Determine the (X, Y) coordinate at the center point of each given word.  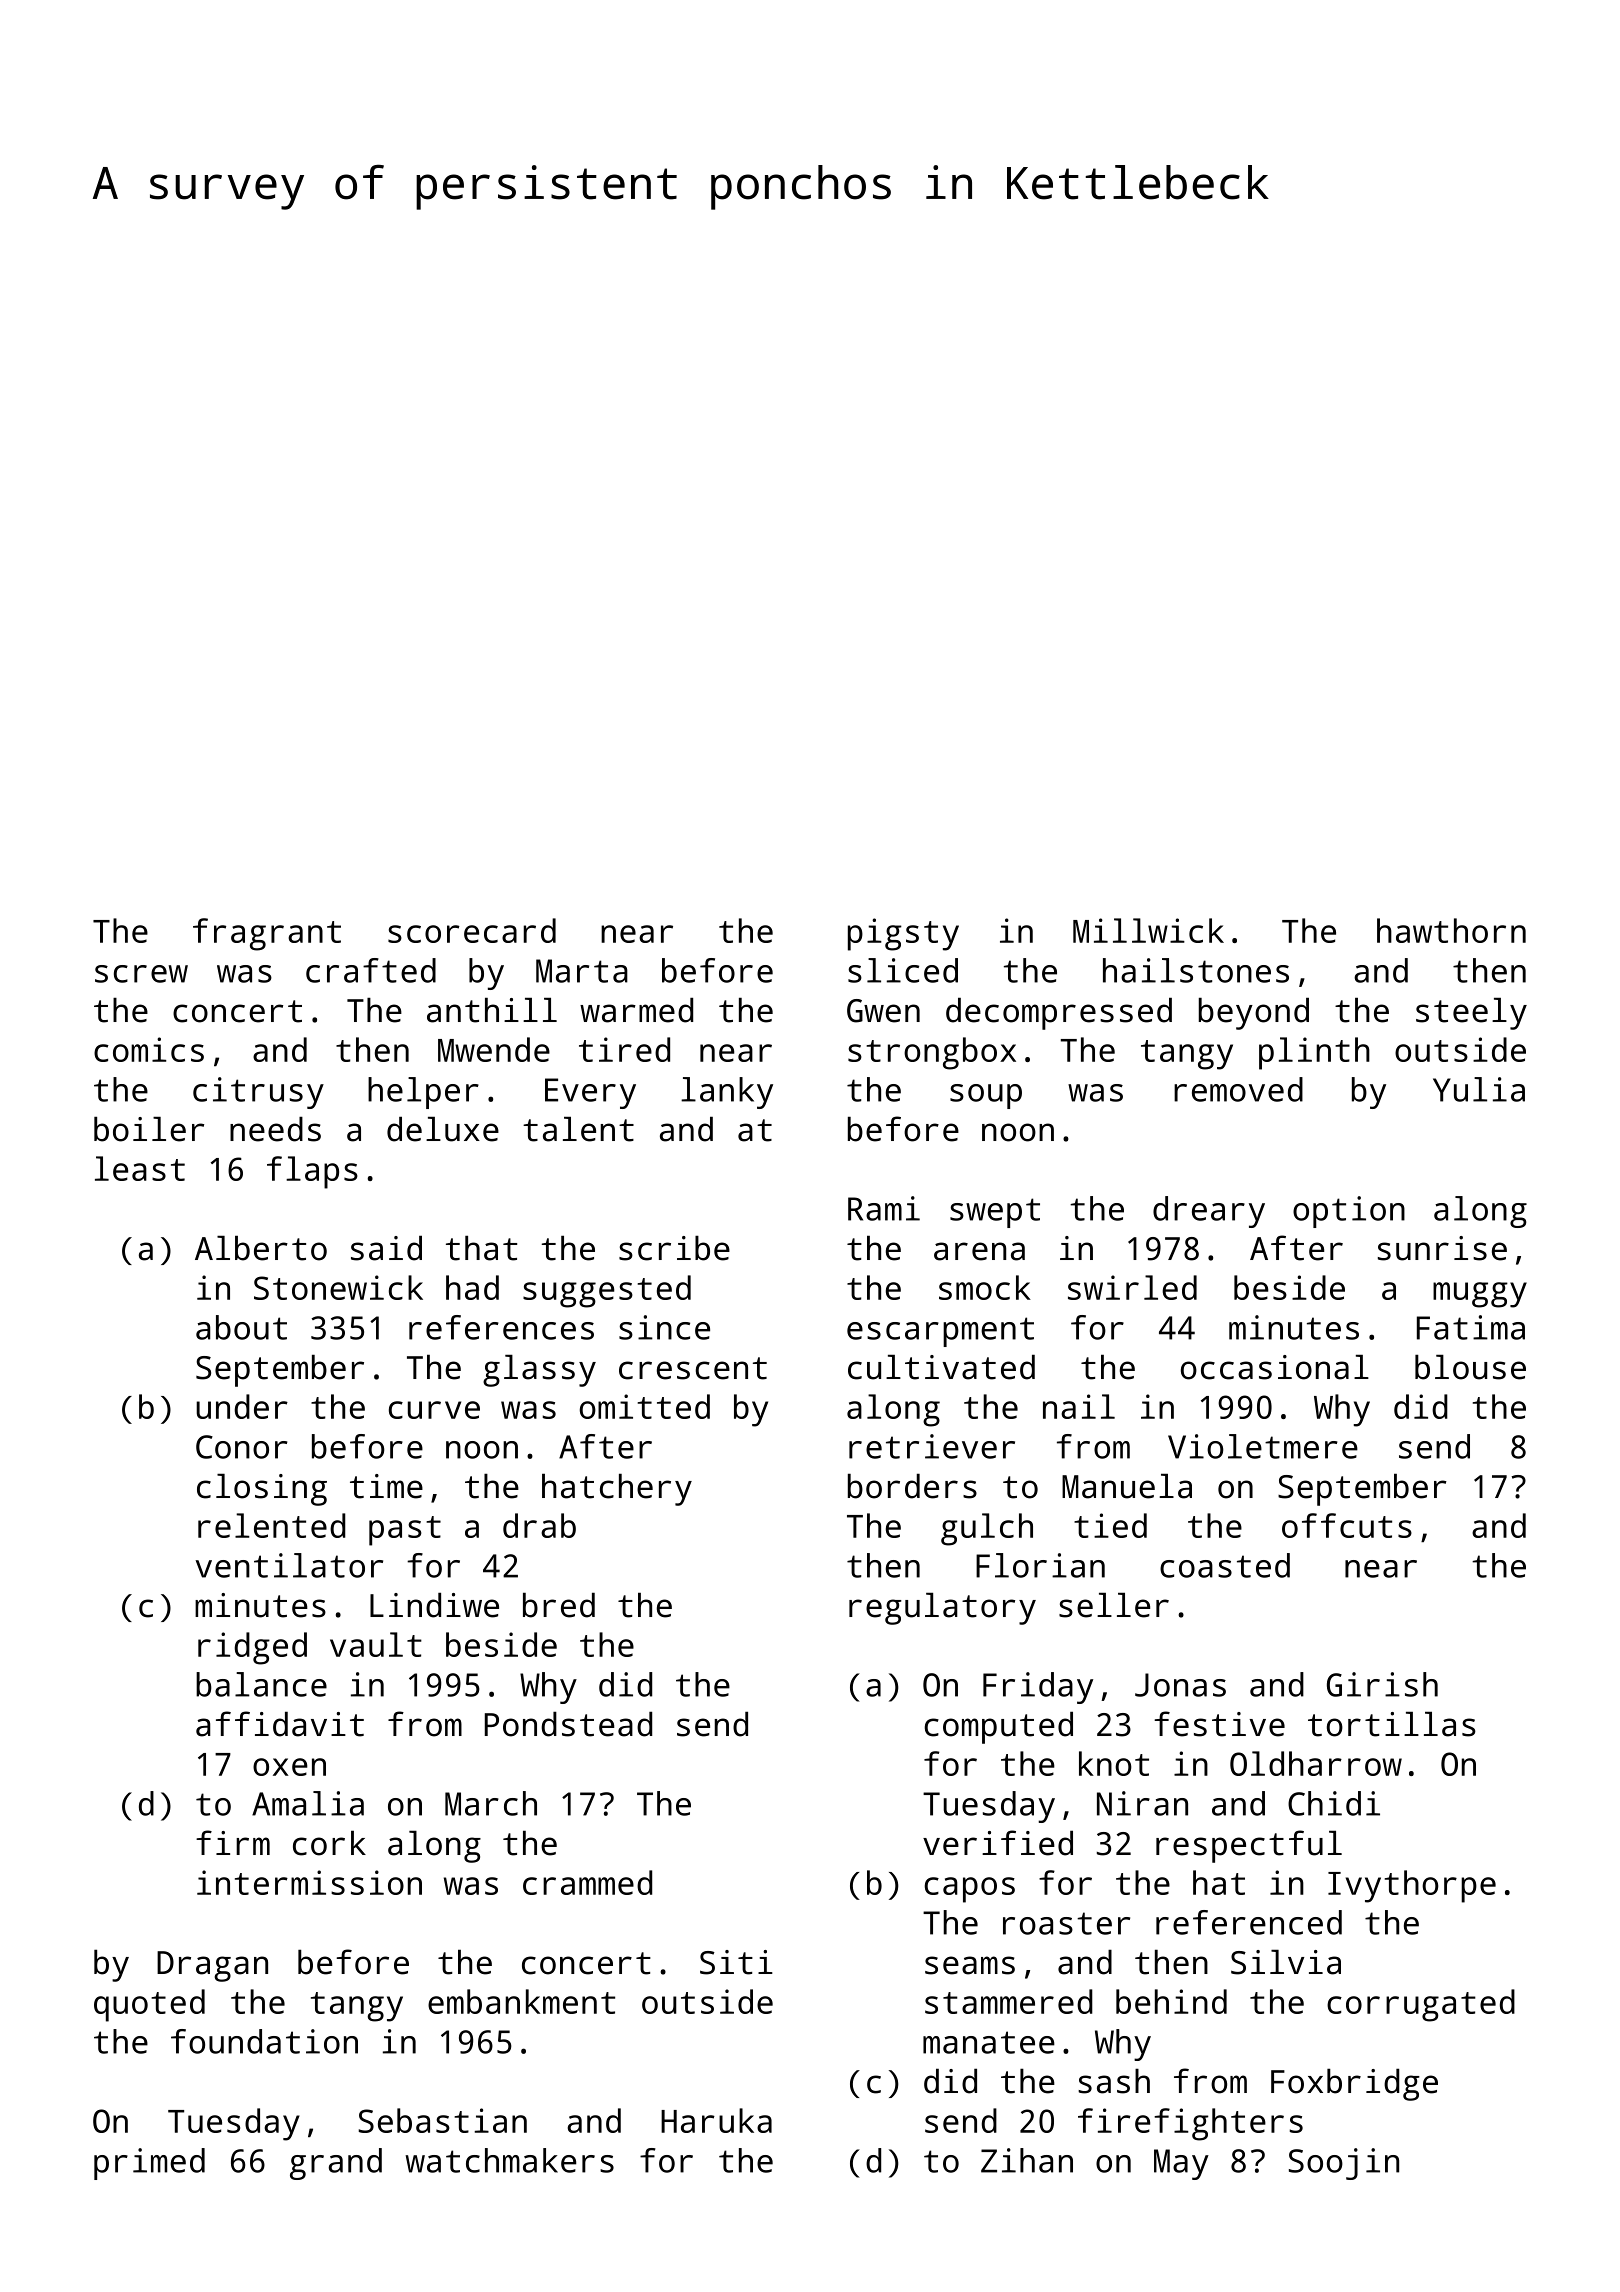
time (386, 1486)
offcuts (1347, 1525)
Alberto (261, 1248)
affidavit (280, 1724)
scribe (674, 1248)
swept (995, 1213)
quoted (149, 2005)
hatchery (617, 1489)
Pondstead (568, 1724)
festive (1219, 1724)
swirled (1132, 1287)
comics (149, 1049)
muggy (1480, 1295)
